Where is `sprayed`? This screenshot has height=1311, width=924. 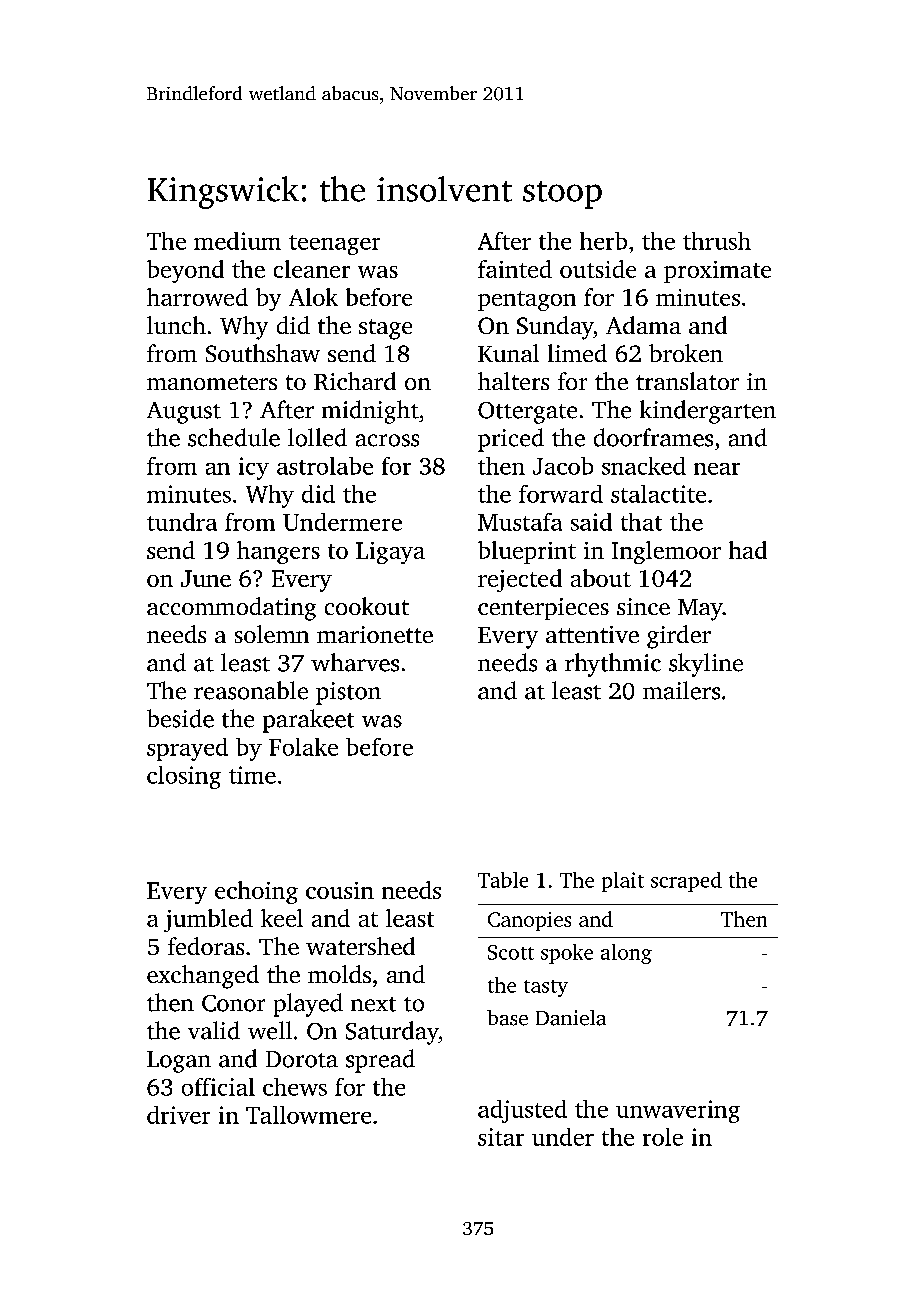
sprayed is located at coordinates (187, 749).
